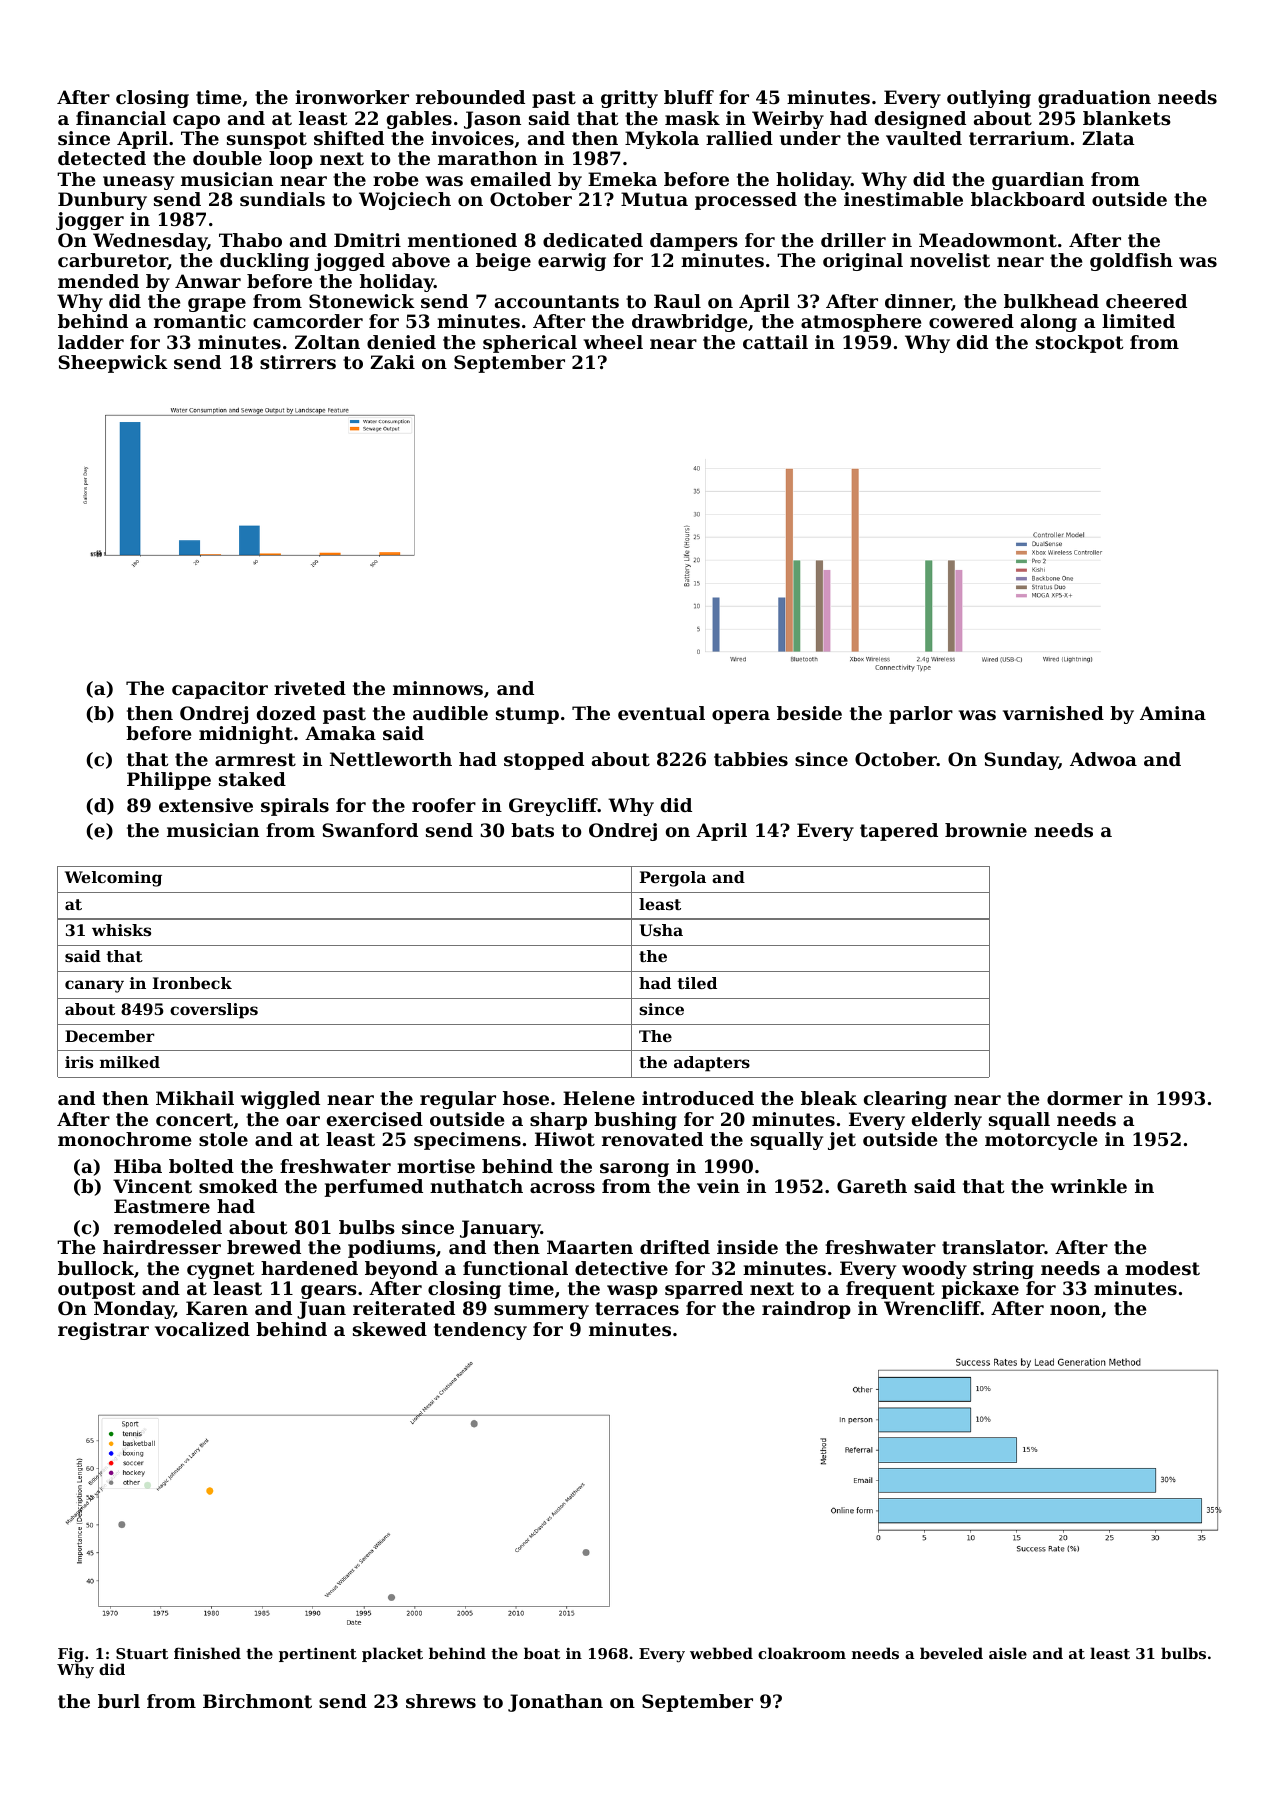 This screenshot has width=1286, height=1818. I want to click on dormer, so click(1085, 1098).
